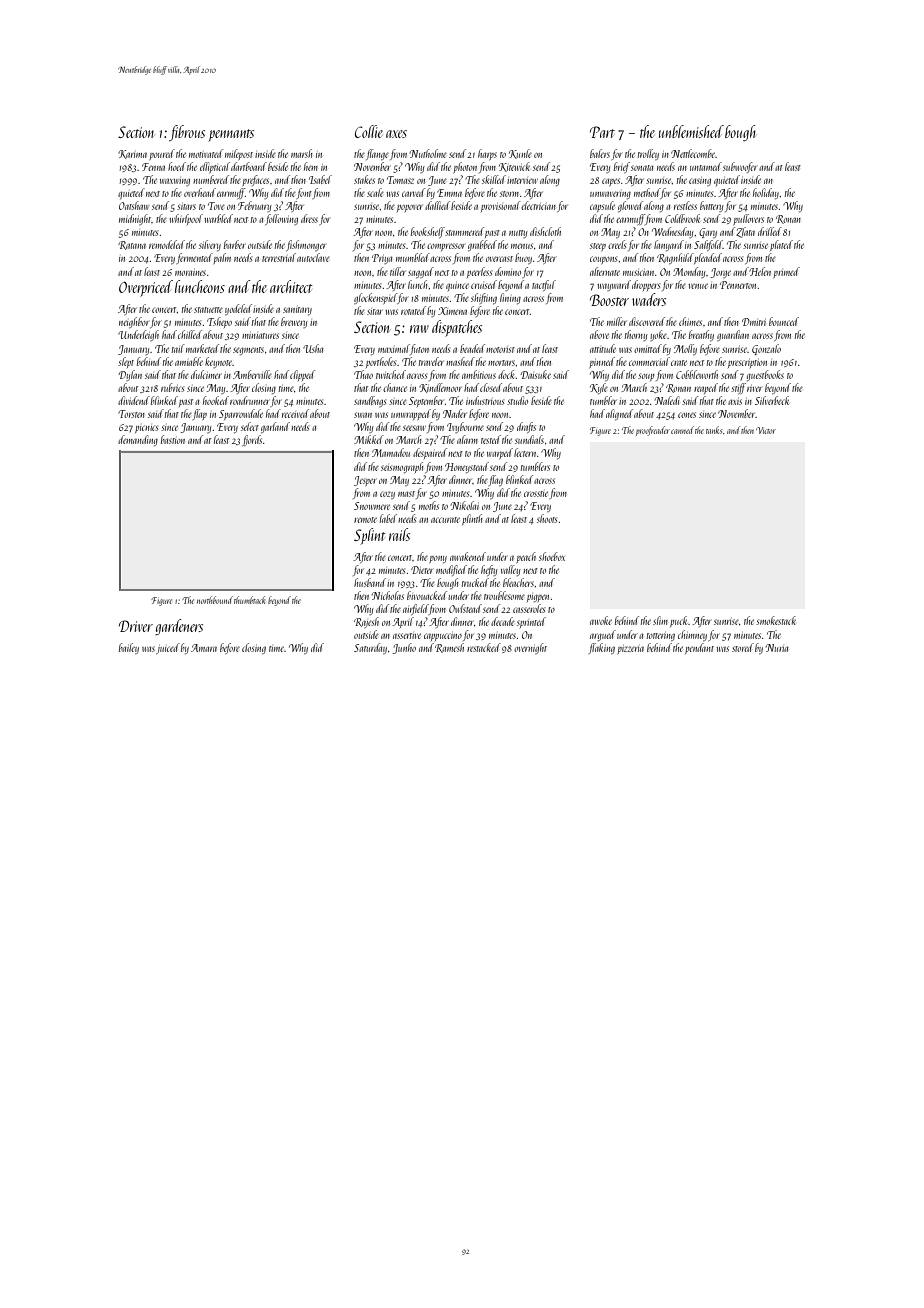  I want to click on Daisuke, so click(536, 374).
